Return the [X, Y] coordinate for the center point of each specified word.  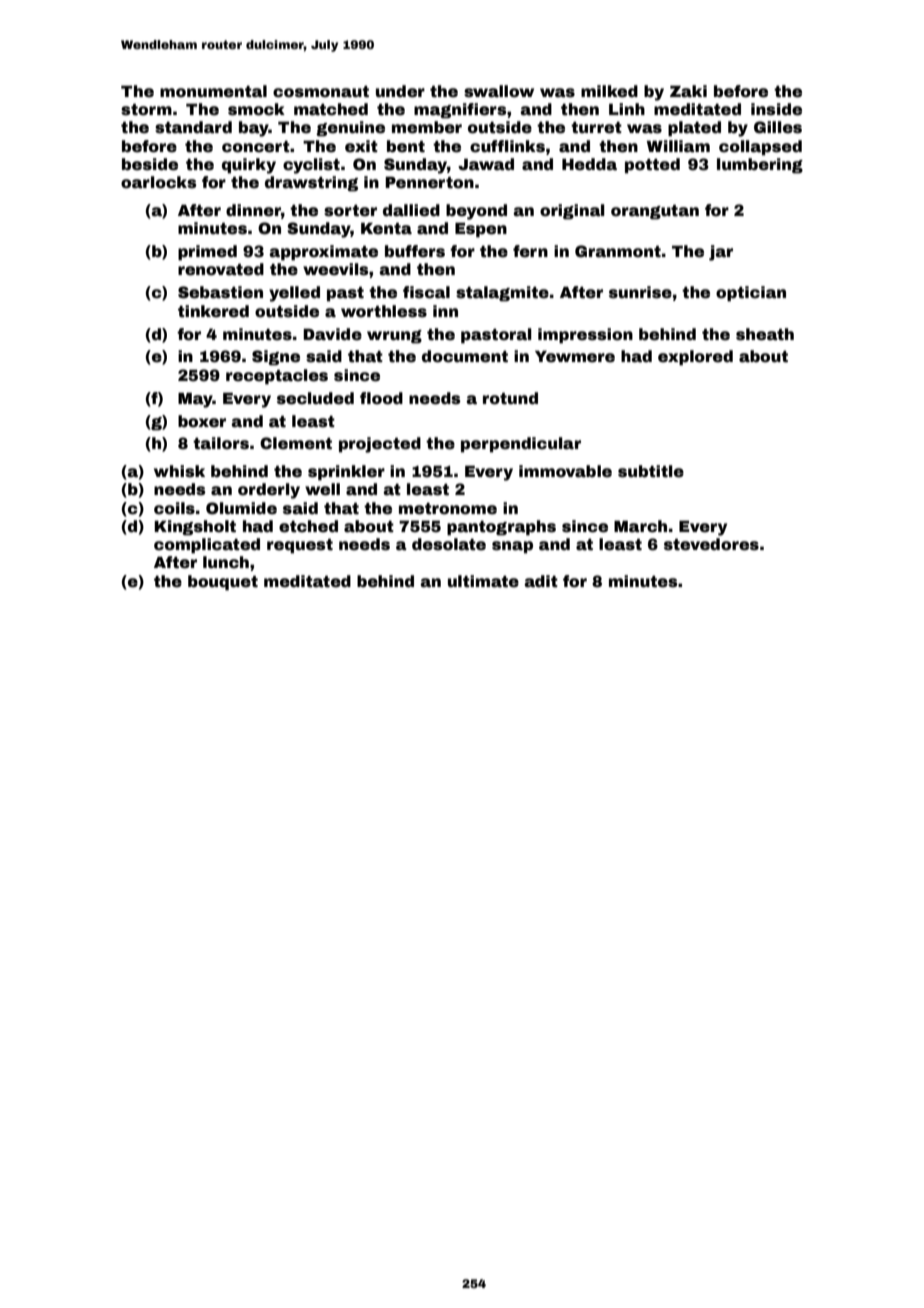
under [400, 91]
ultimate [483, 581]
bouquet [223, 583]
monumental [213, 91]
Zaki [688, 91]
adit [541, 581]
